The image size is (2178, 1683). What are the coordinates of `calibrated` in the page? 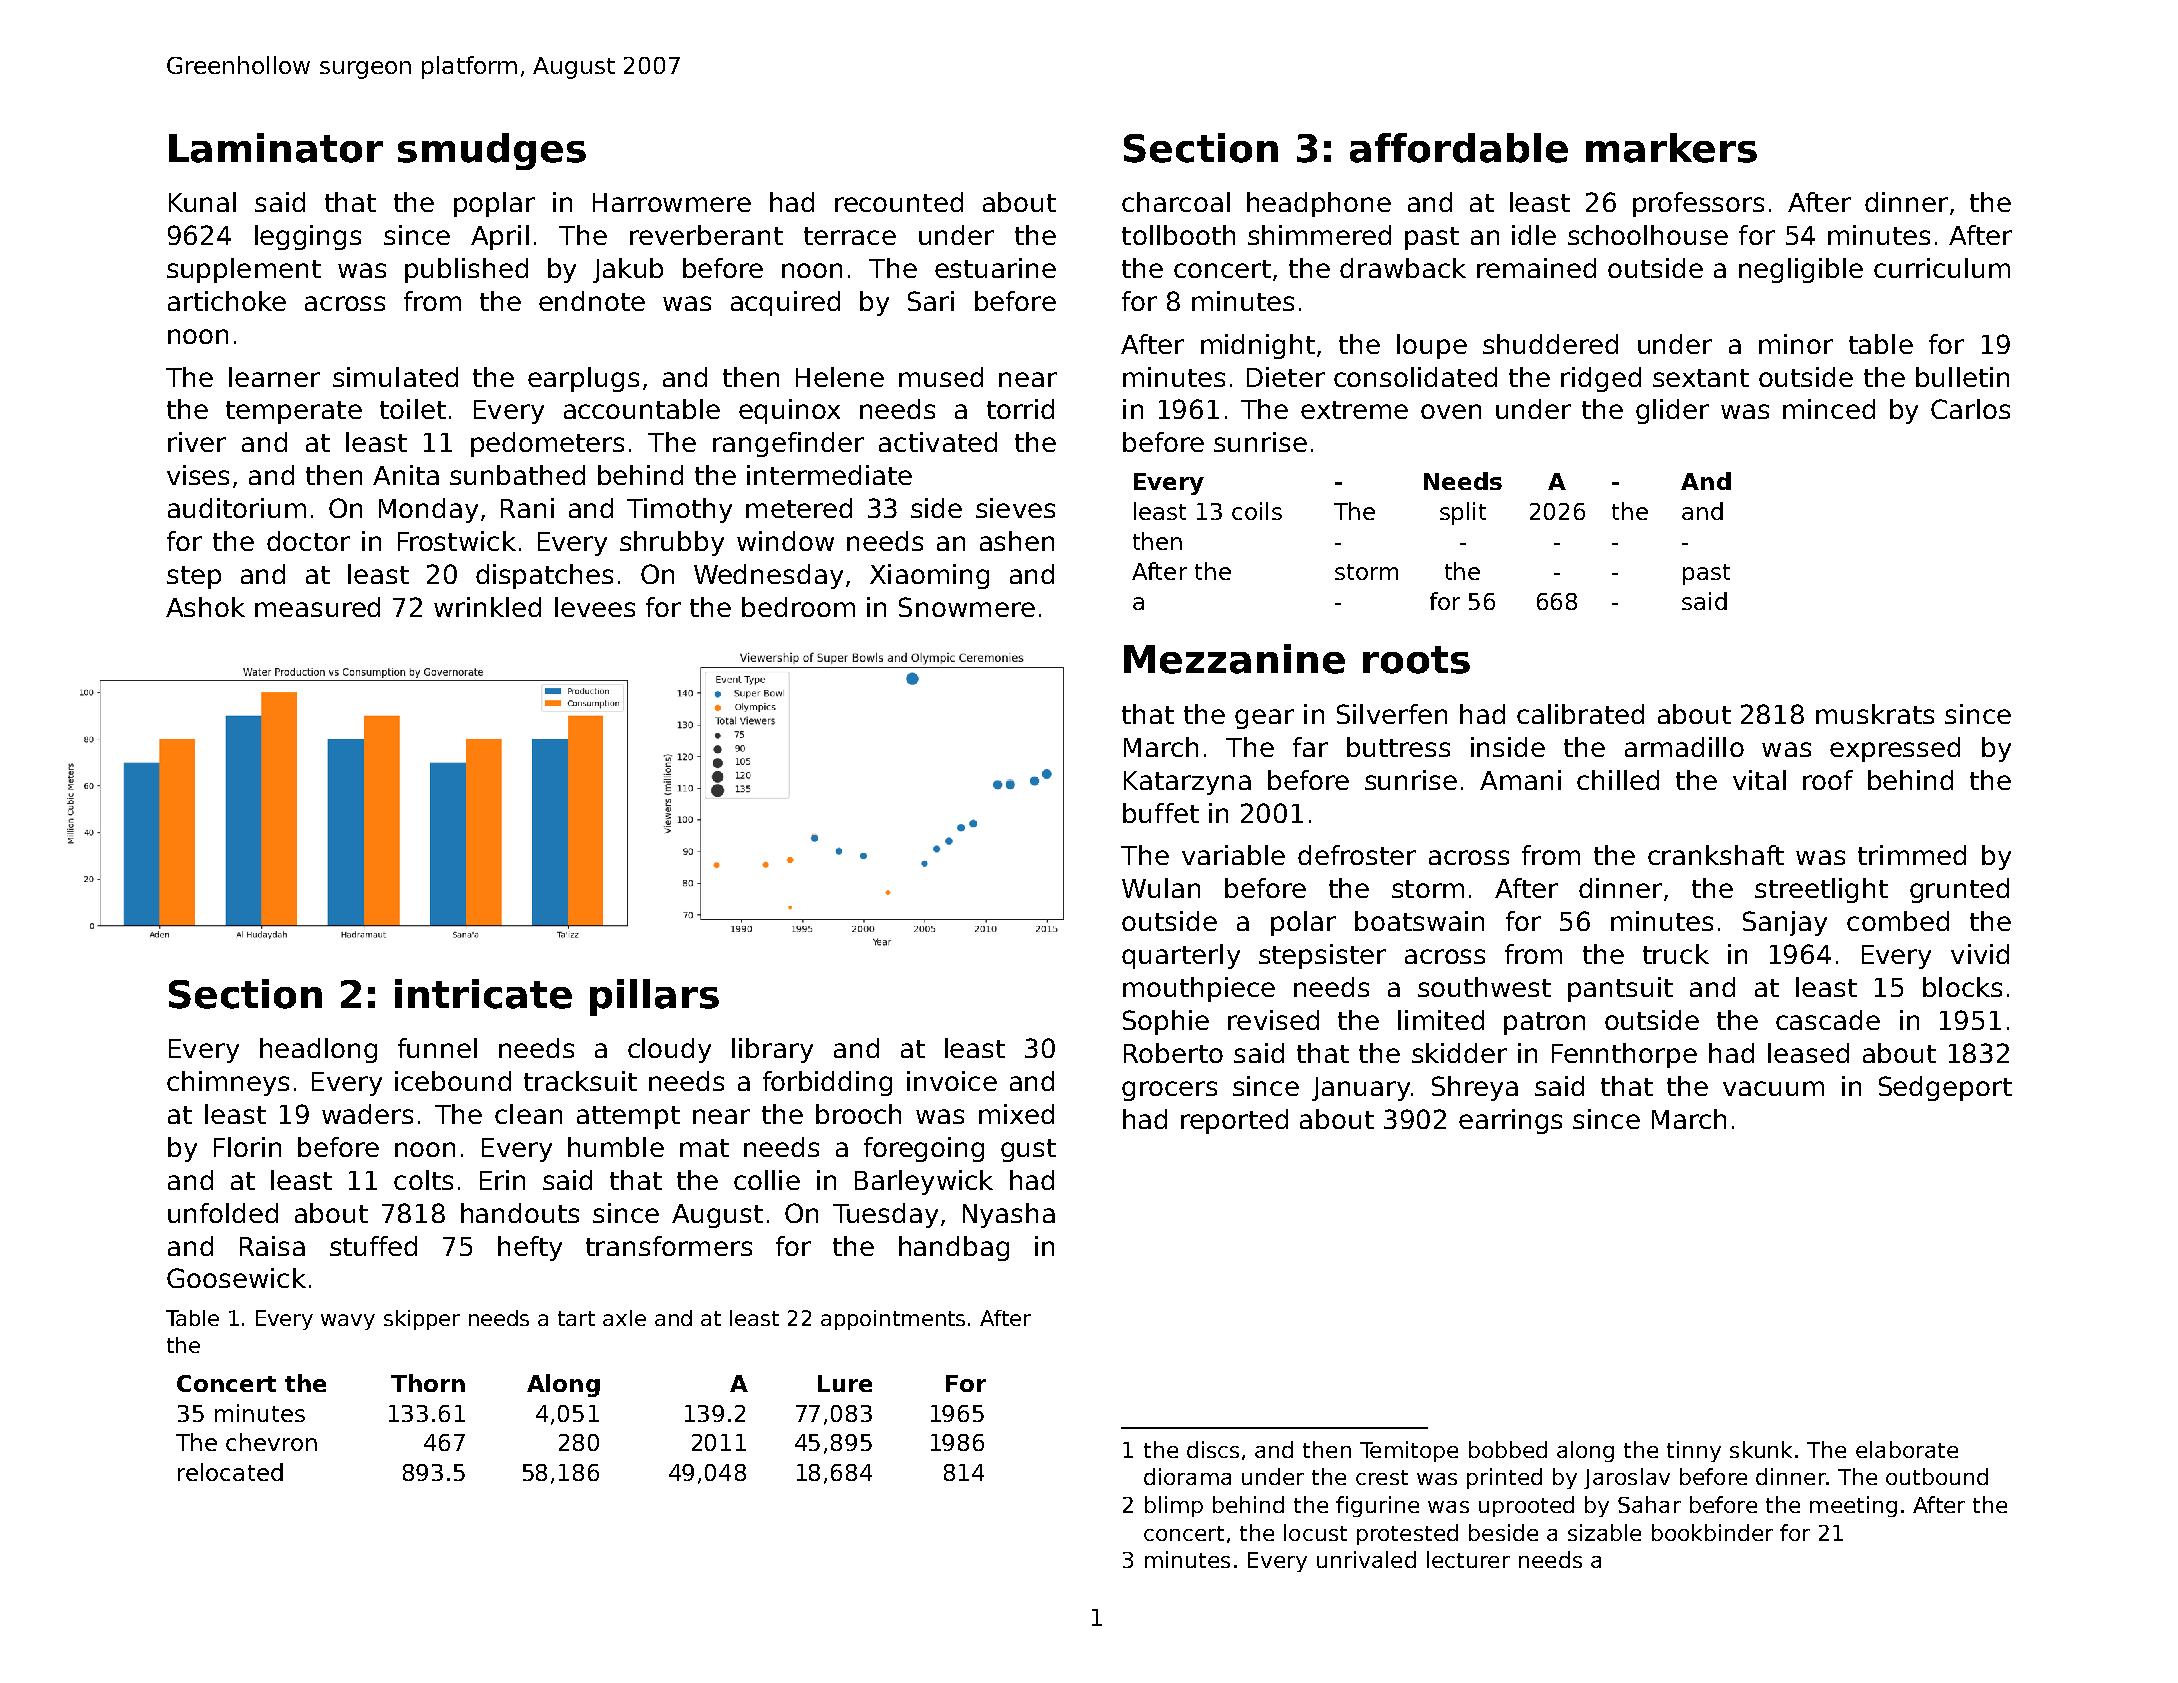 It's located at (1580, 714).
